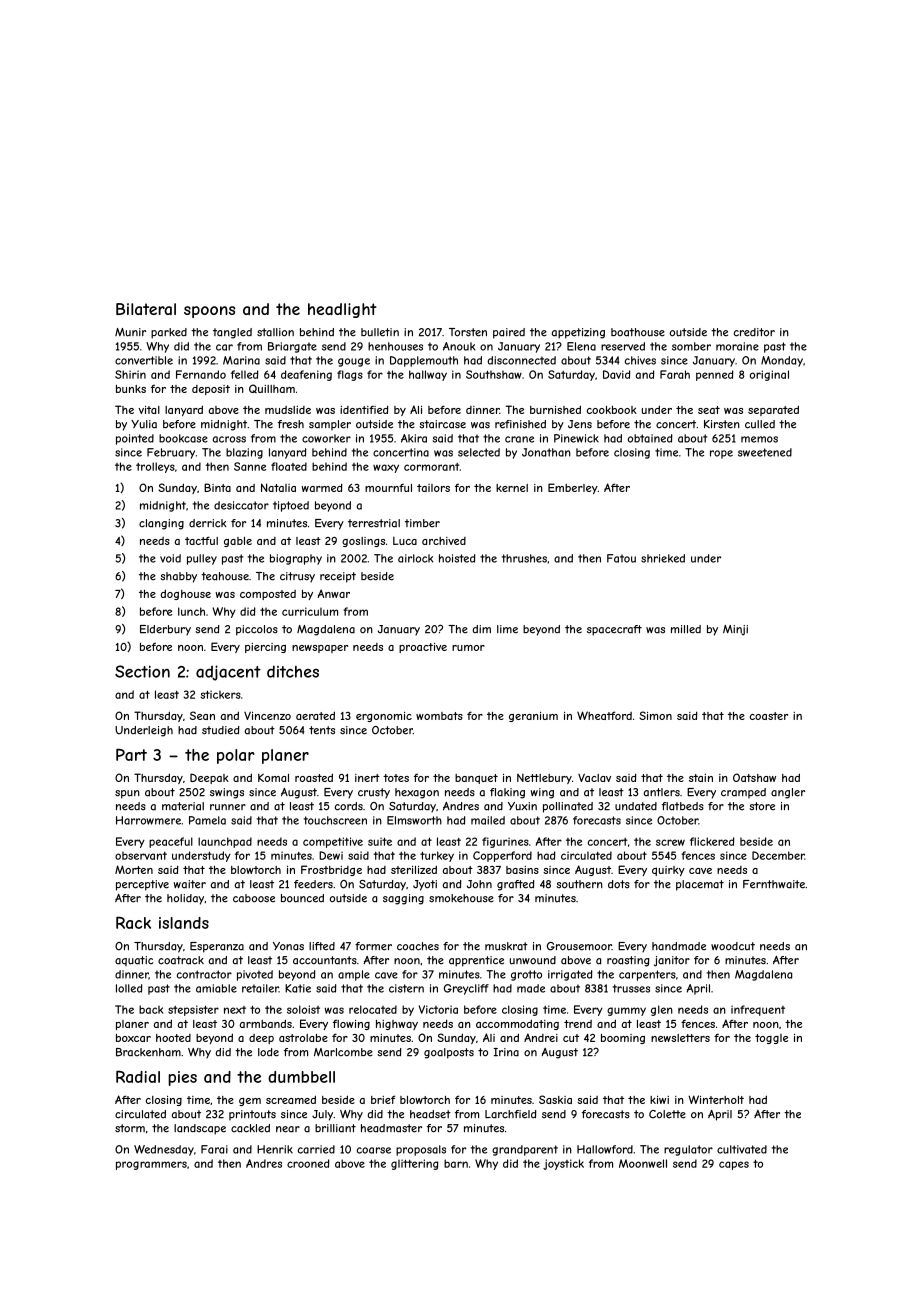  Describe the element at coordinates (214, 1149) in the screenshot. I see `Farai` at that location.
